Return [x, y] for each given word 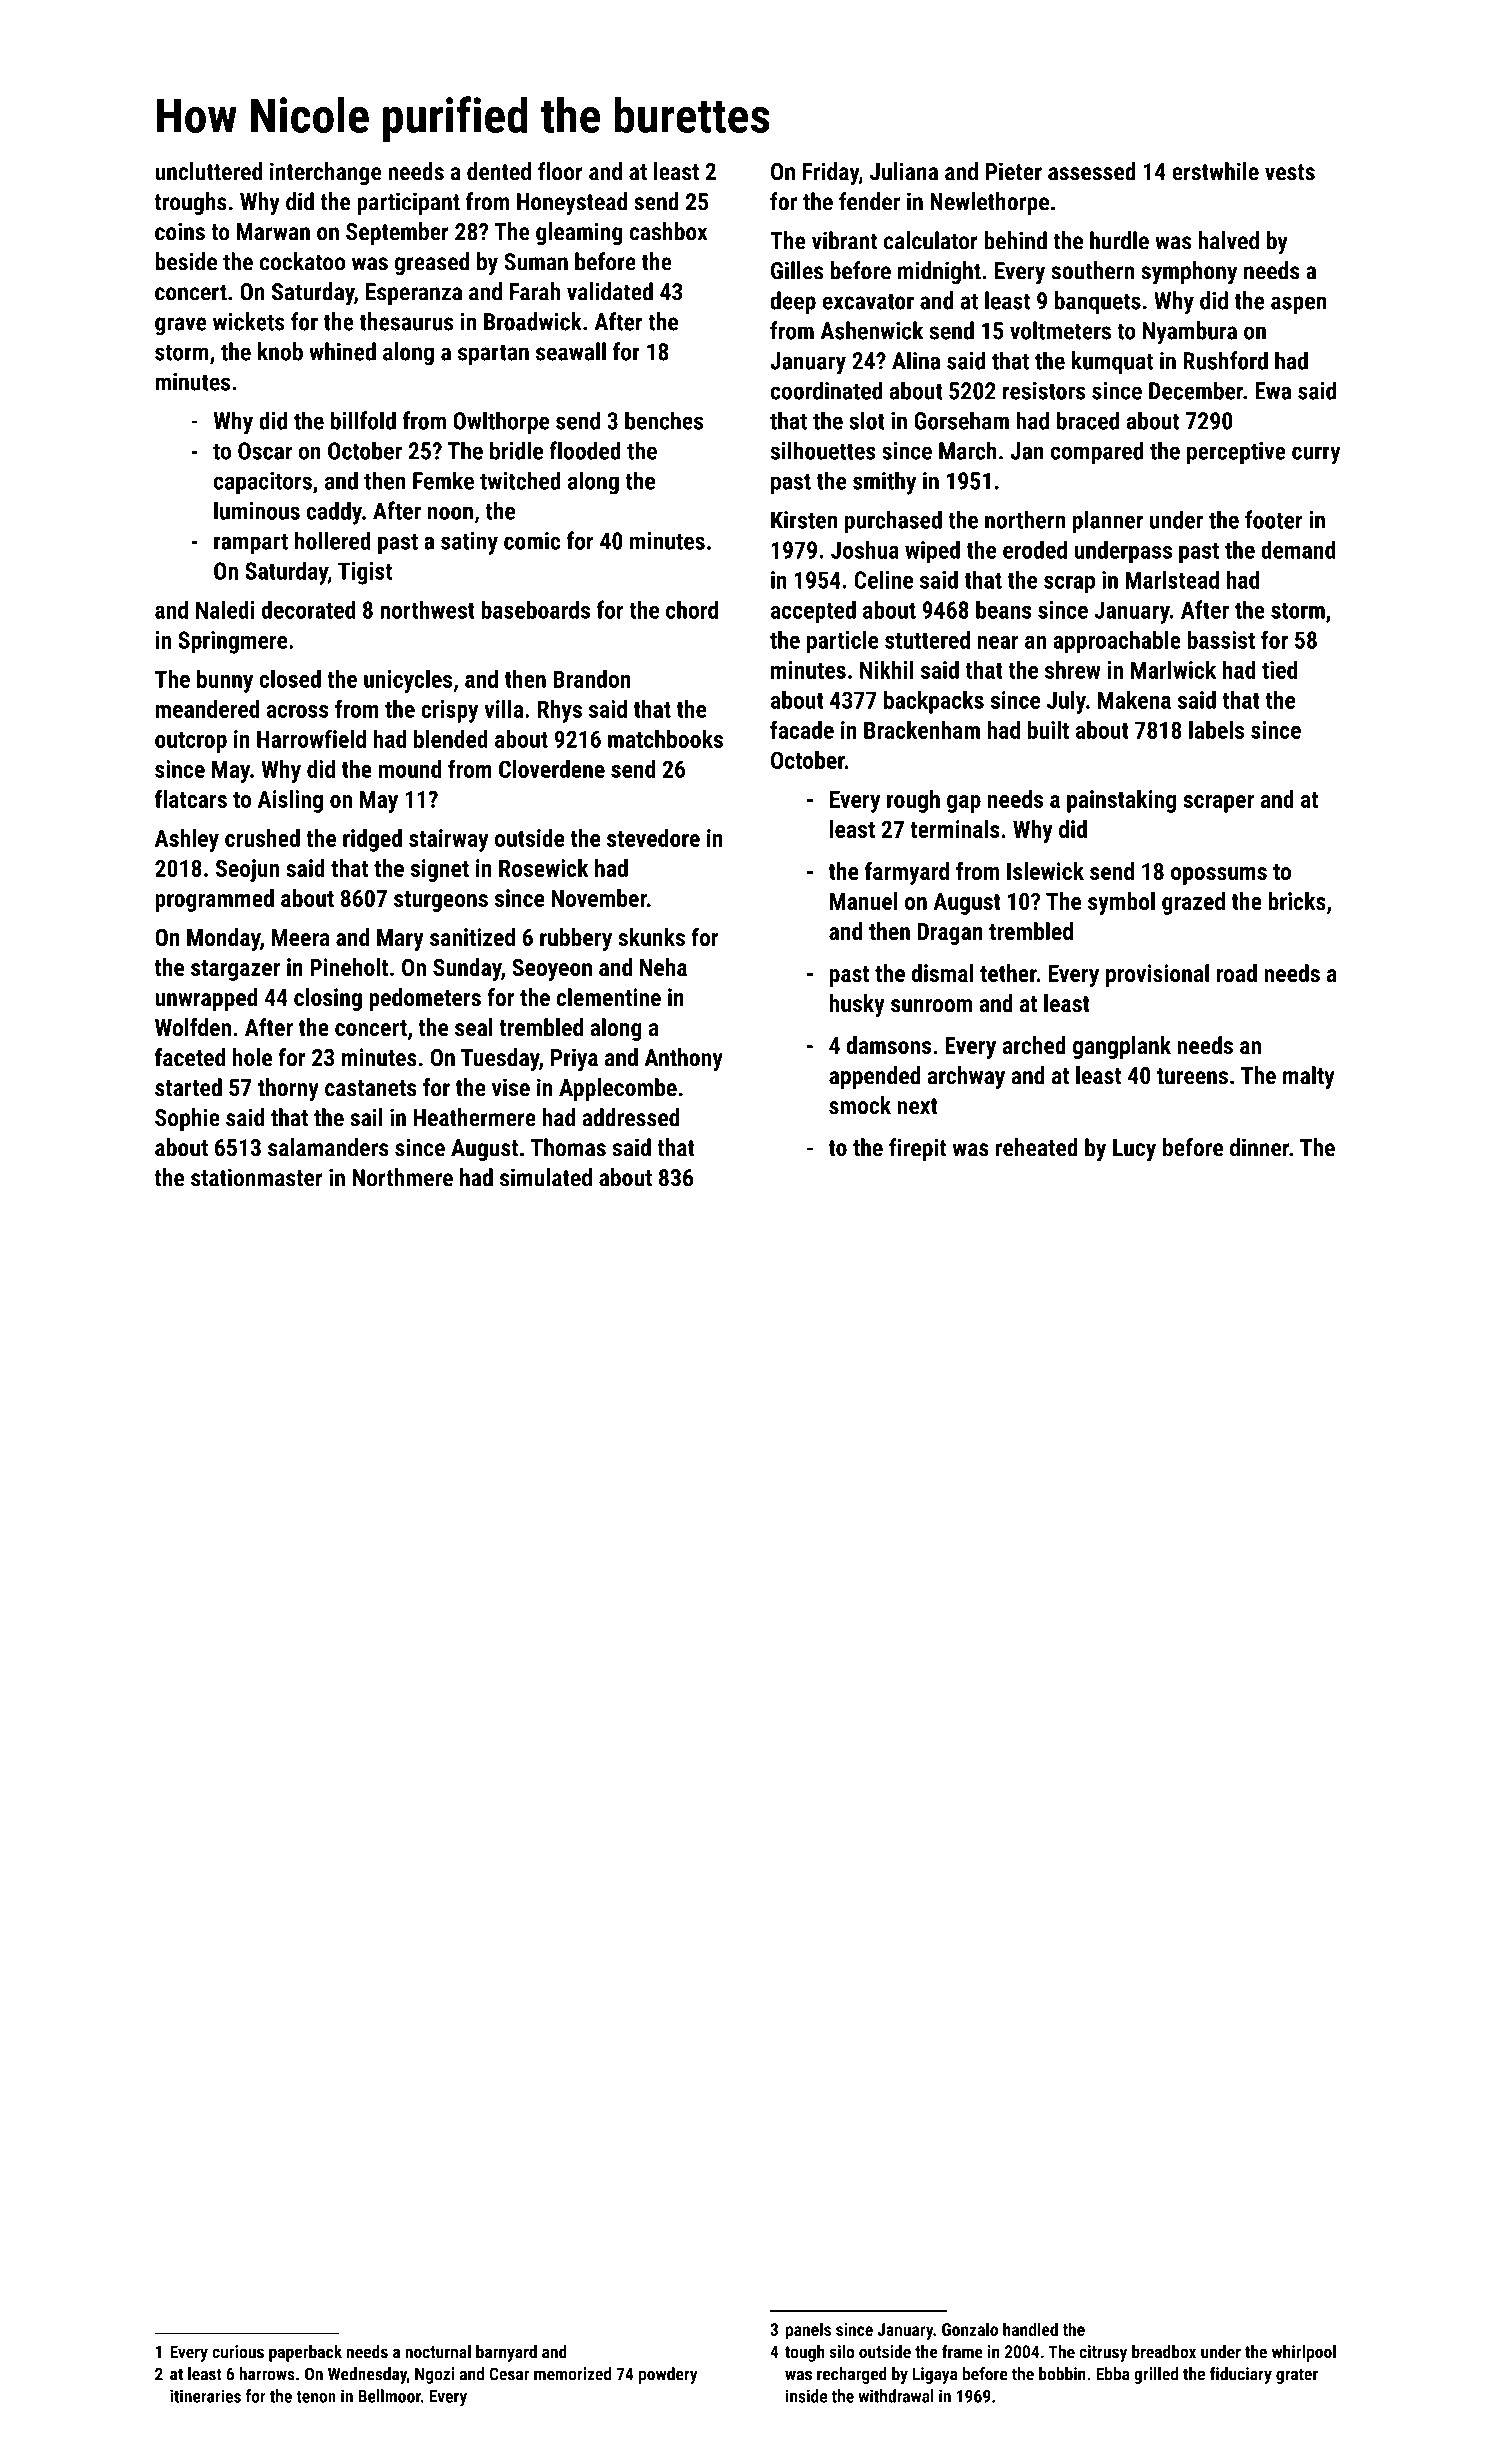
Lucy [1134, 1150]
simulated [546, 1177]
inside [806, 2396]
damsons [889, 1045]
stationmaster [257, 1177]
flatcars [191, 798]
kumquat [1112, 362]
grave [181, 326]
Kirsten [804, 520]
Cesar [509, 2374]
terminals [955, 829]
